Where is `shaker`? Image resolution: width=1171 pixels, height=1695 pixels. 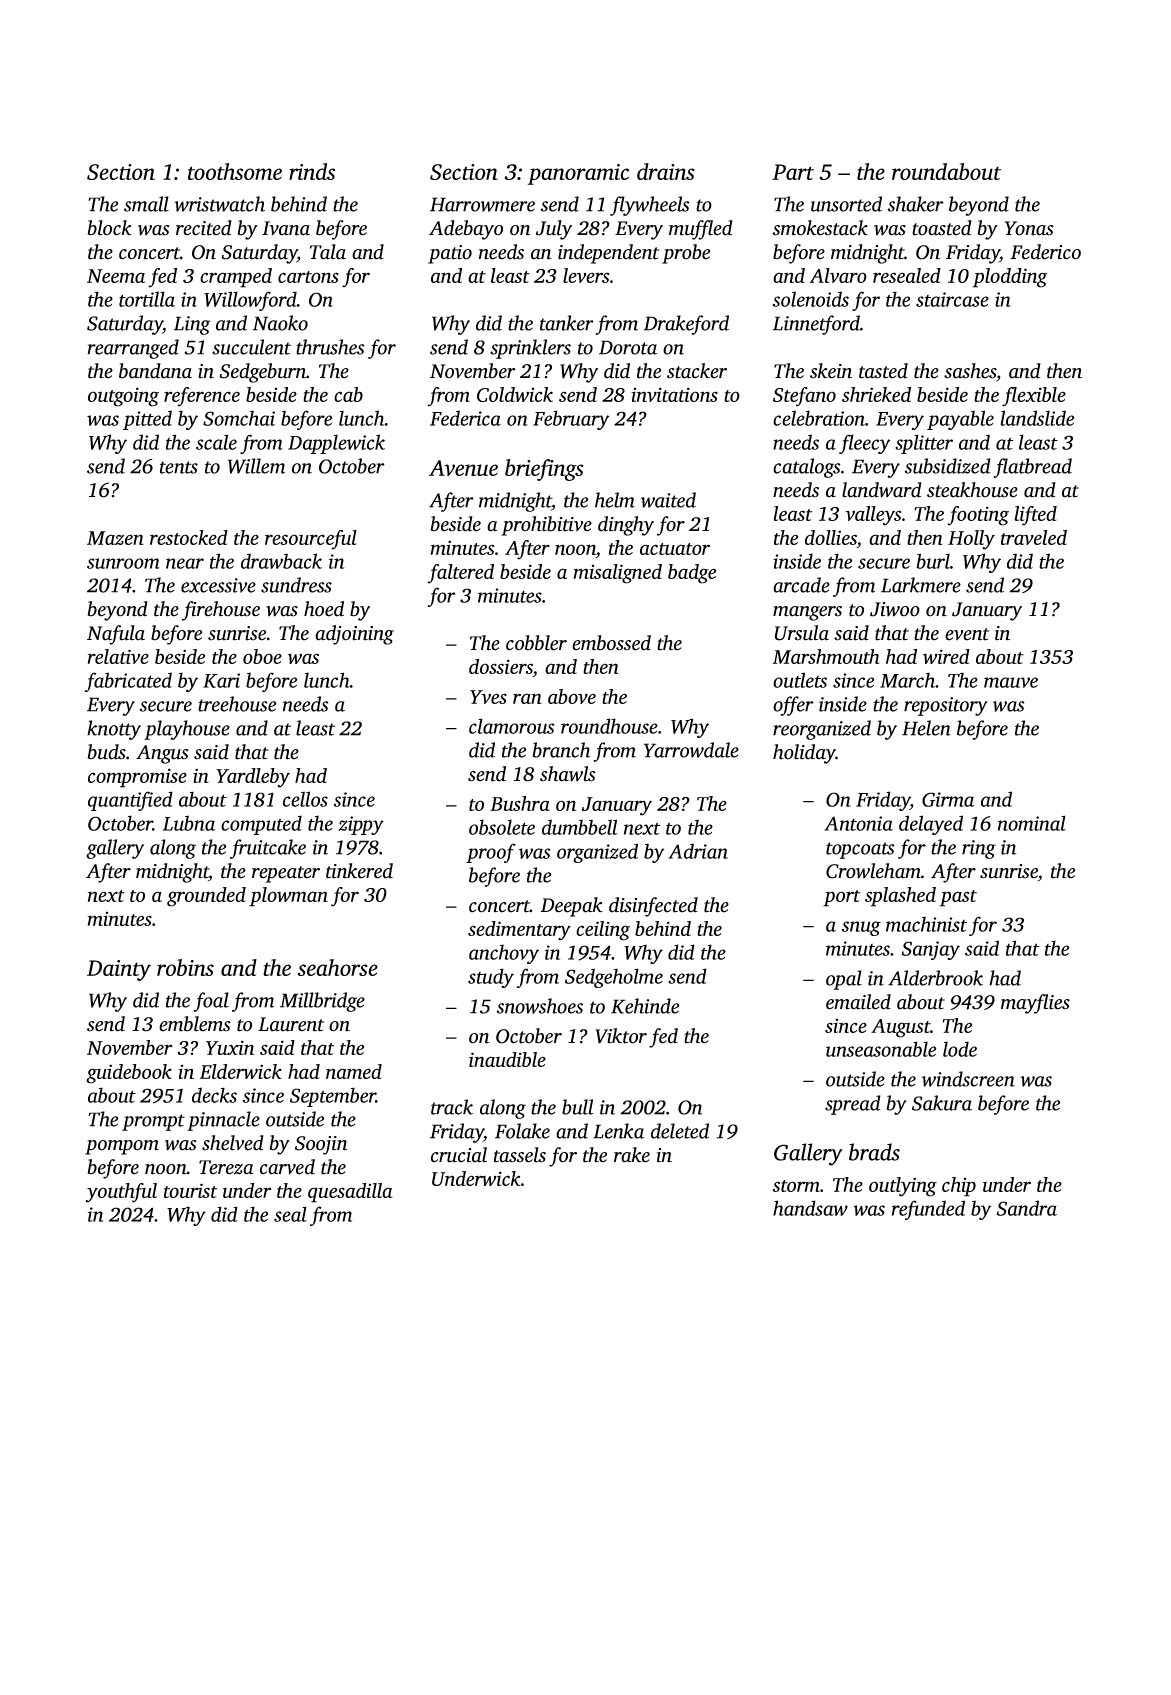 shaker is located at coordinates (916, 204).
